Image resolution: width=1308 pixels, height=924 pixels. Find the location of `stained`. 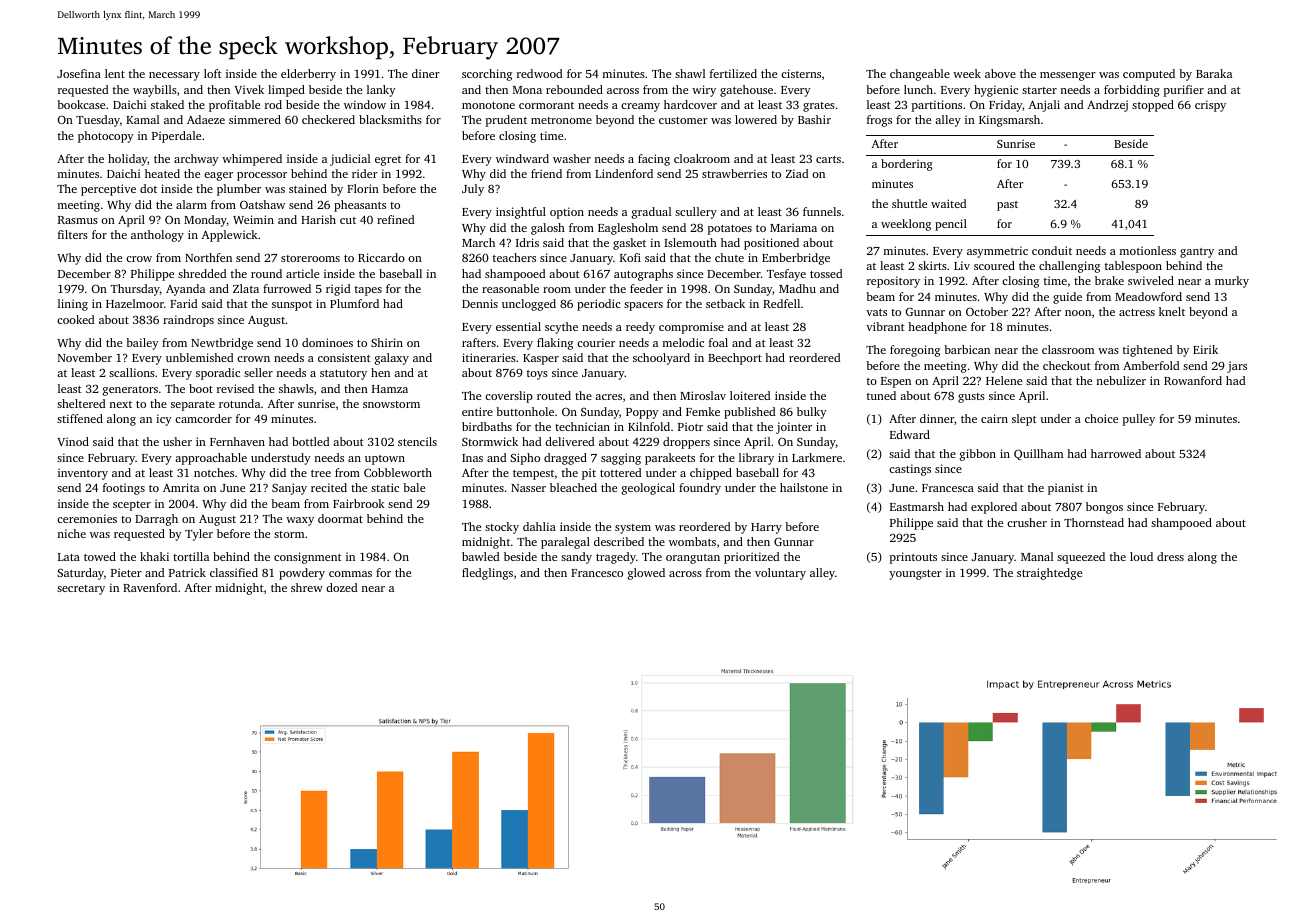

stained is located at coordinates (308, 188).
